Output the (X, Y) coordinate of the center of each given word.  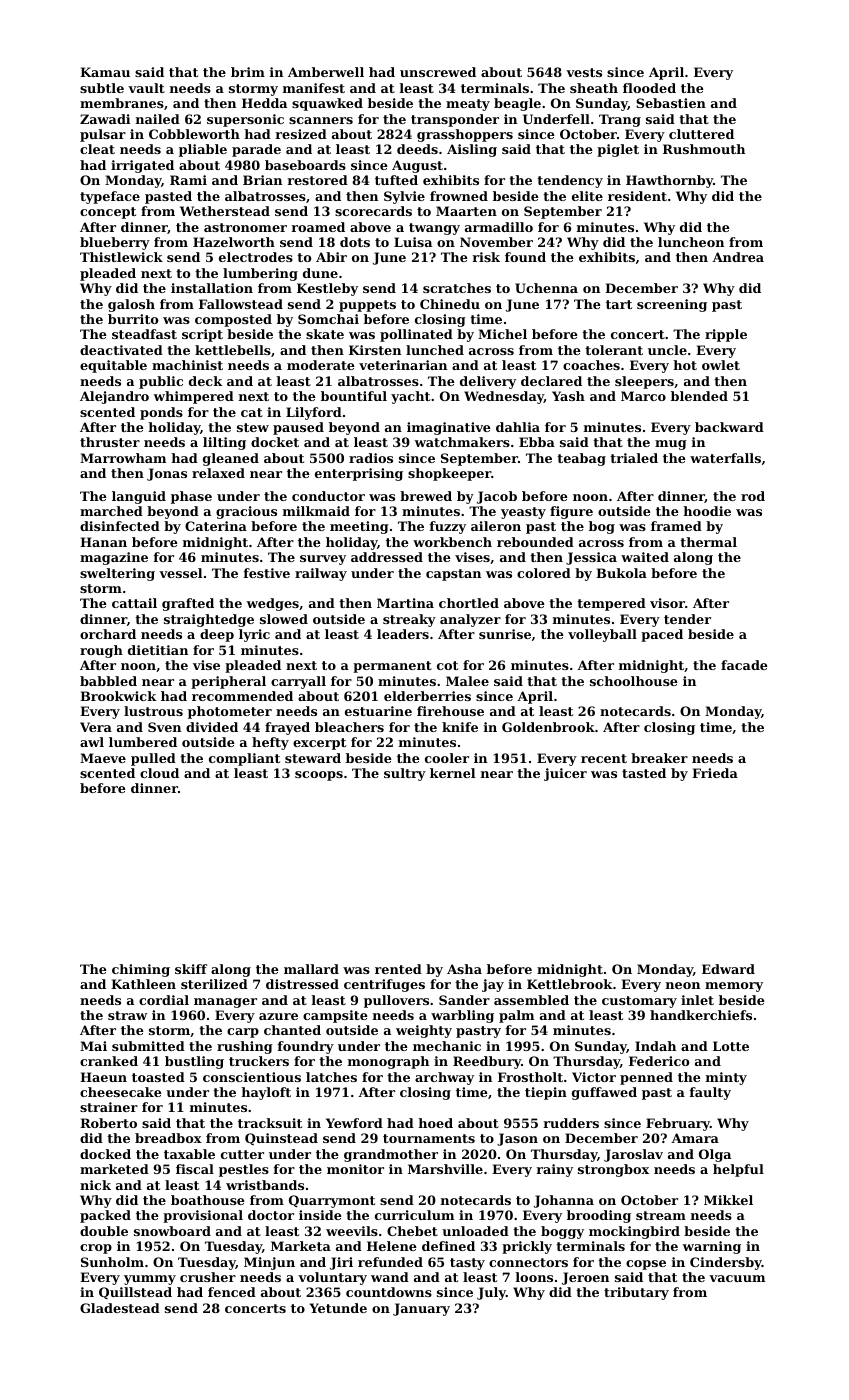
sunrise (505, 634)
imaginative (449, 428)
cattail (134, 603)
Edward (728, 969)
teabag (581, 459)
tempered (611, 604)
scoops (319, 776)
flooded (649, 88)
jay (493, 985)
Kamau (105, 72)
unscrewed (438, 72)
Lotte (731, 1046)
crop (96, 1249)
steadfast (144, 334)
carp (243, 1033)
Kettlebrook (570, 984)
